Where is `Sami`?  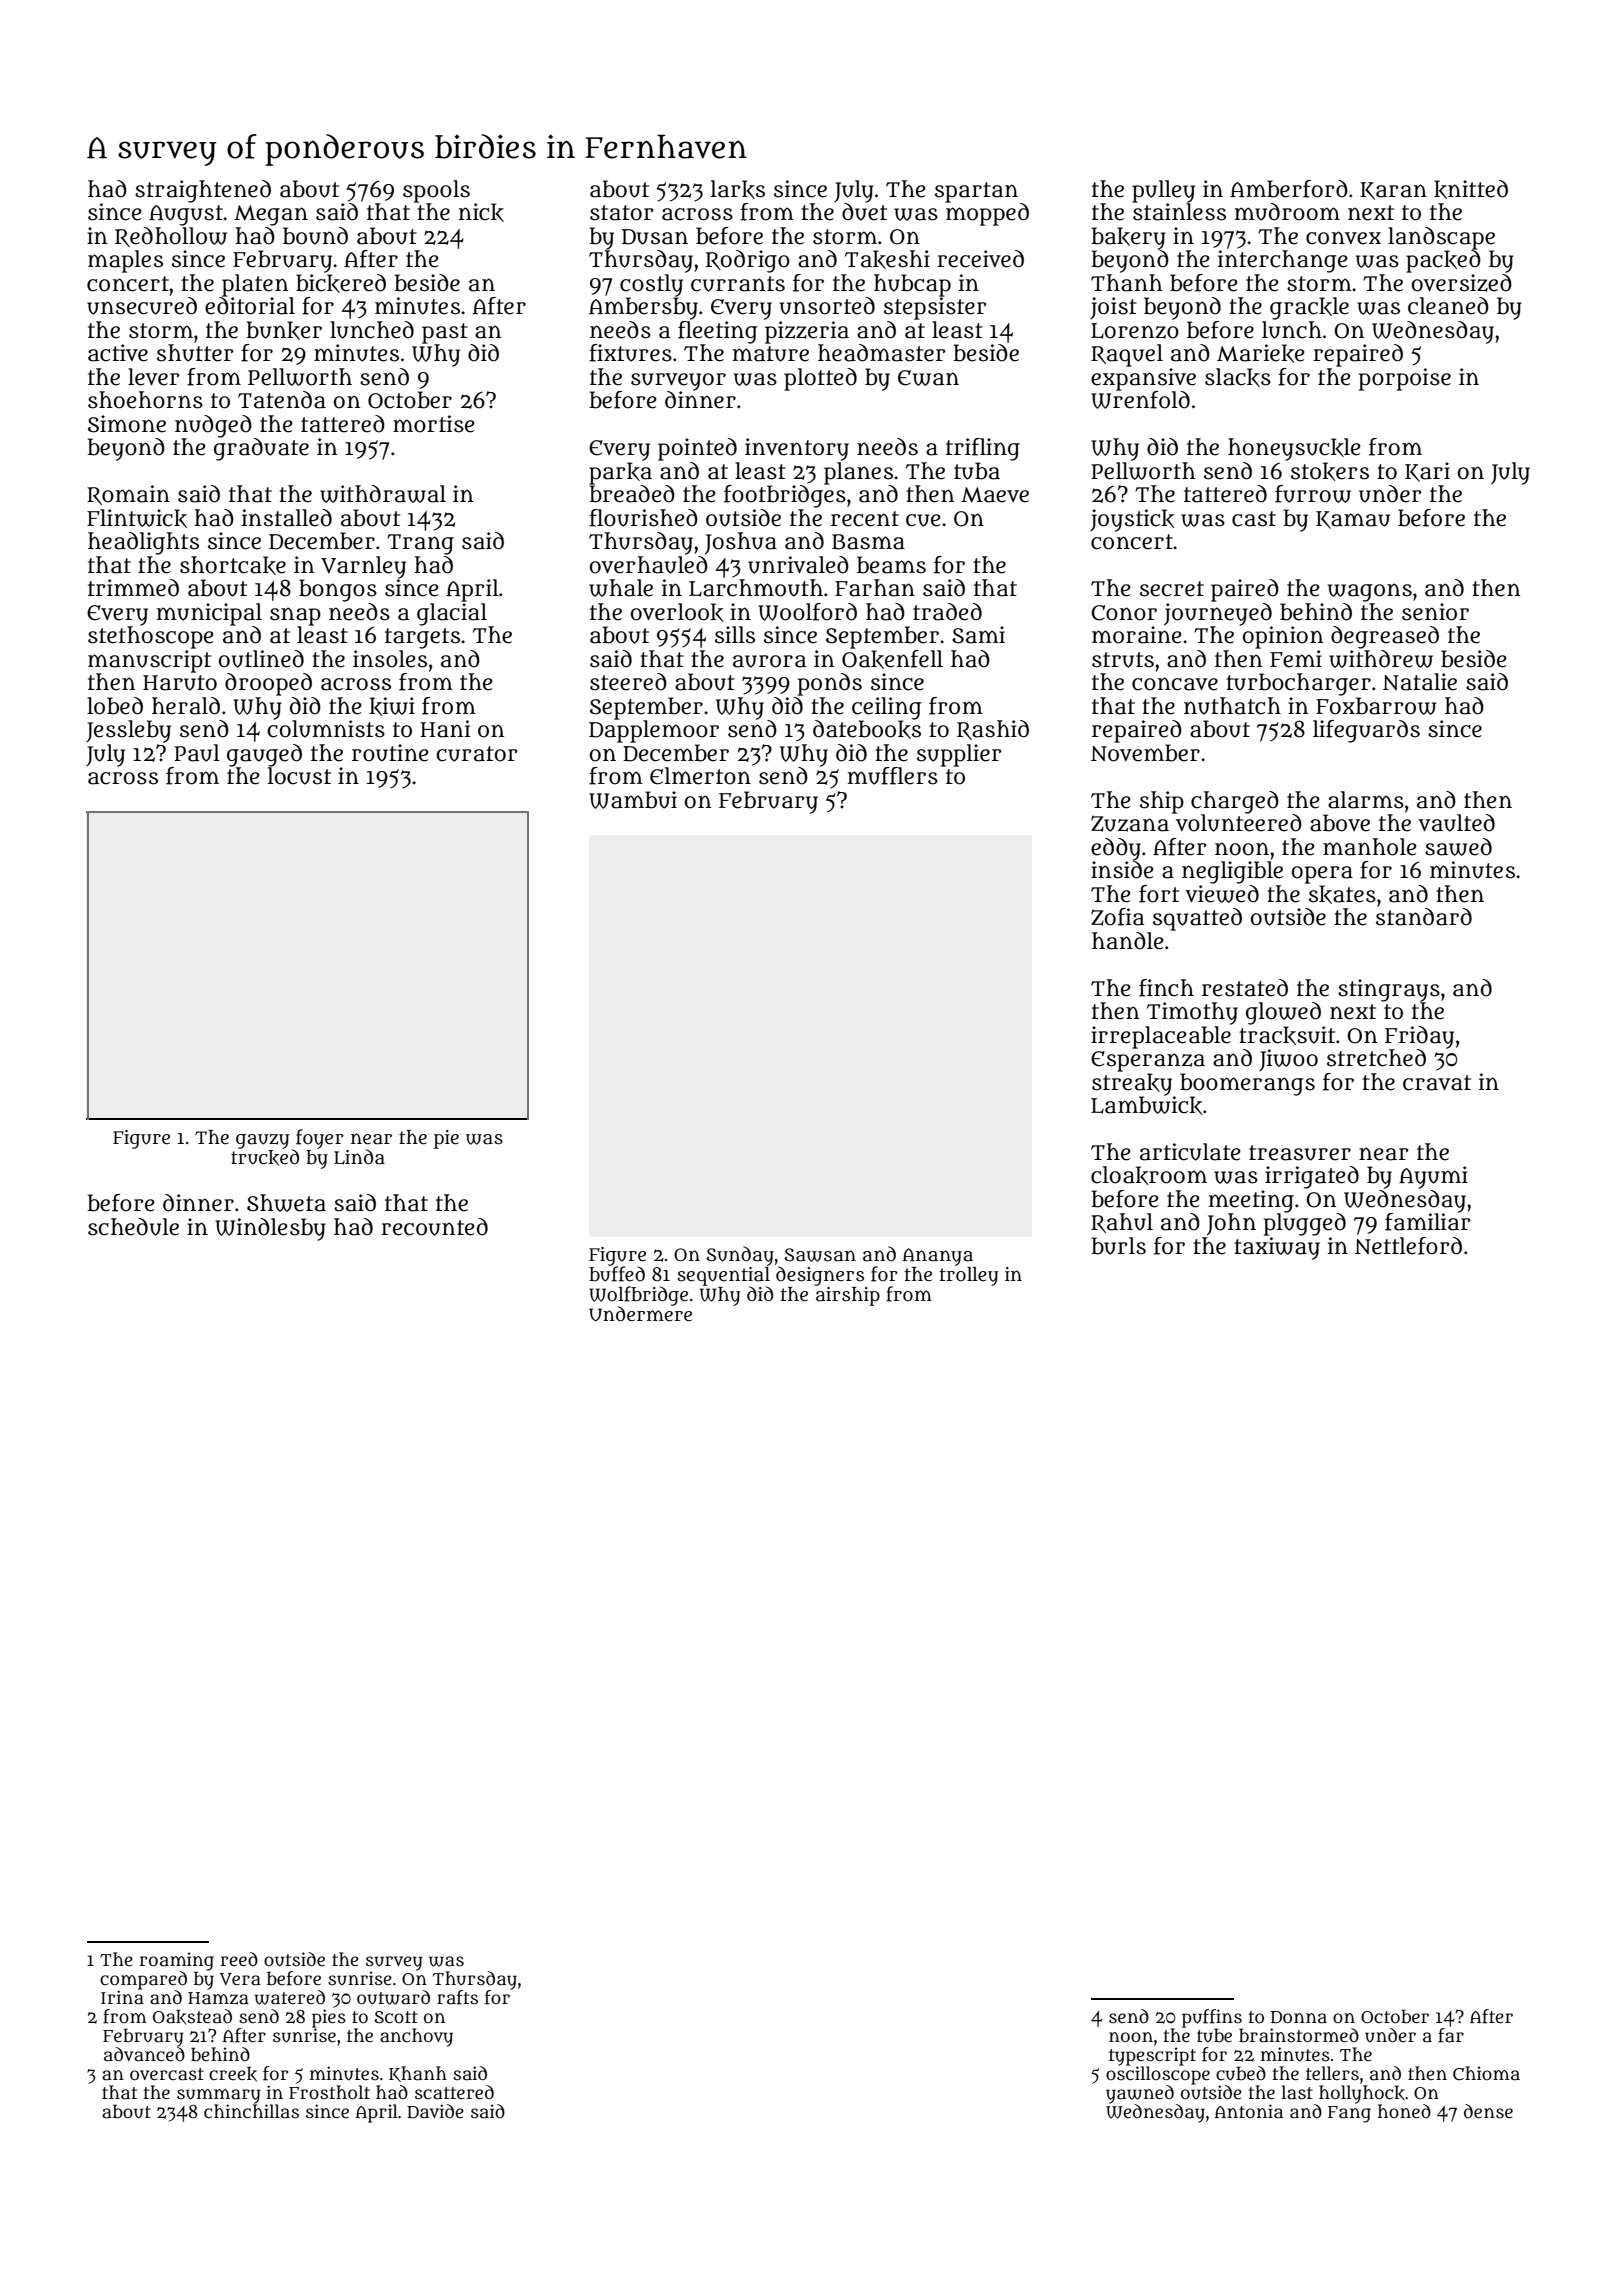
Sami is located at coordinates (978, 635).
